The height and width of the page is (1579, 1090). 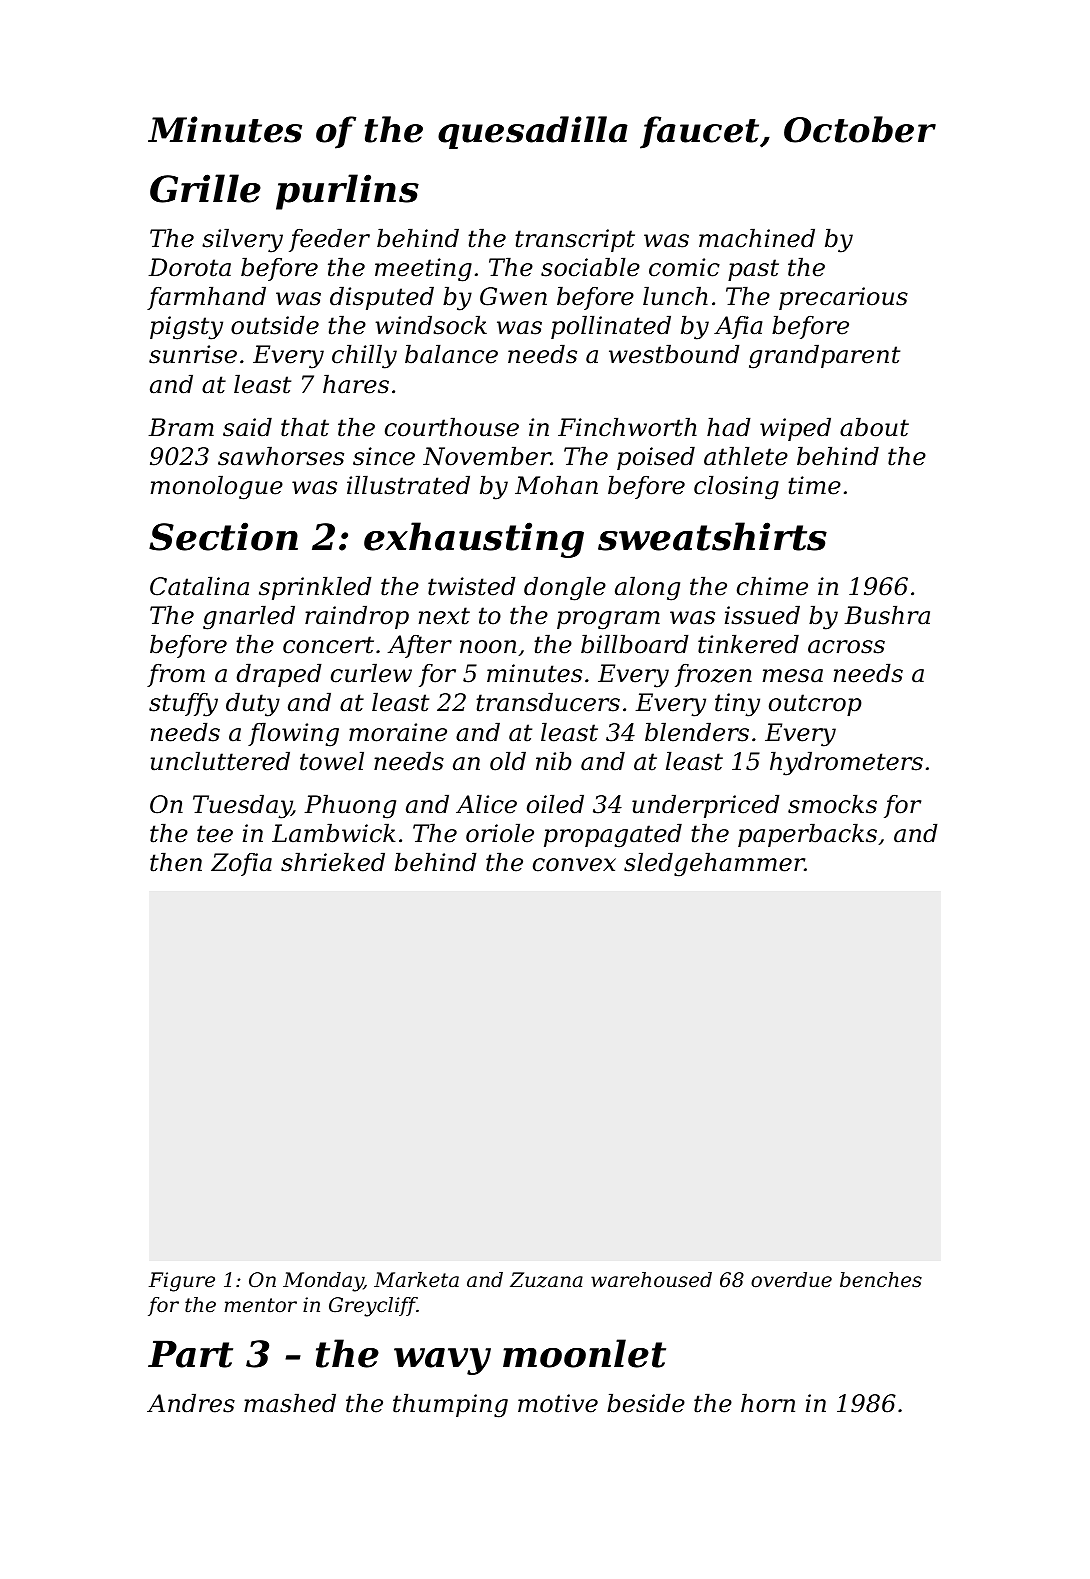 What do you see at coordinates (191, 1403) in the page?
I see `Andres` at bounding box center [191, 1403].
